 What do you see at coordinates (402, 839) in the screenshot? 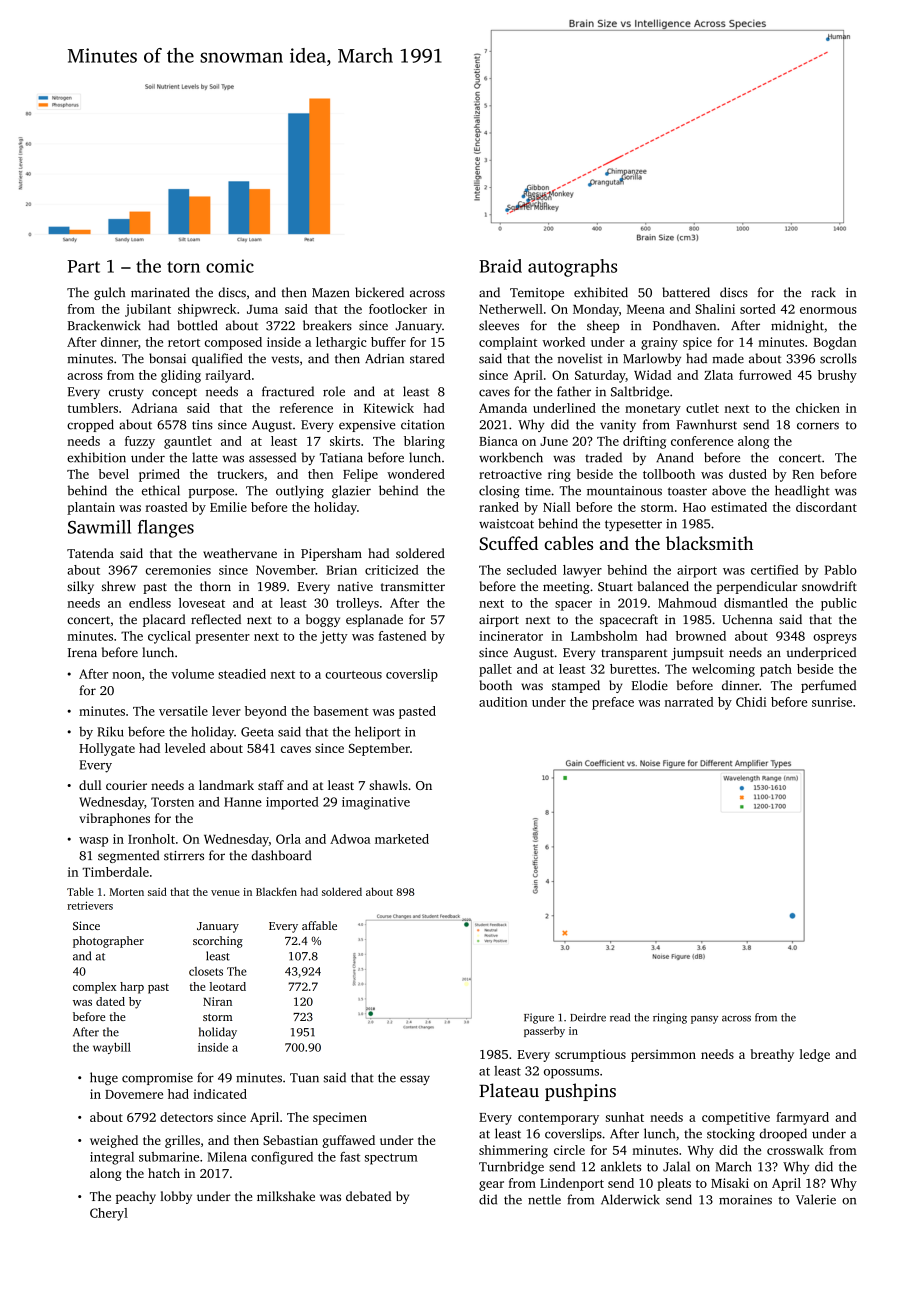
I see `marketed` at bounding box center [402, 839].
